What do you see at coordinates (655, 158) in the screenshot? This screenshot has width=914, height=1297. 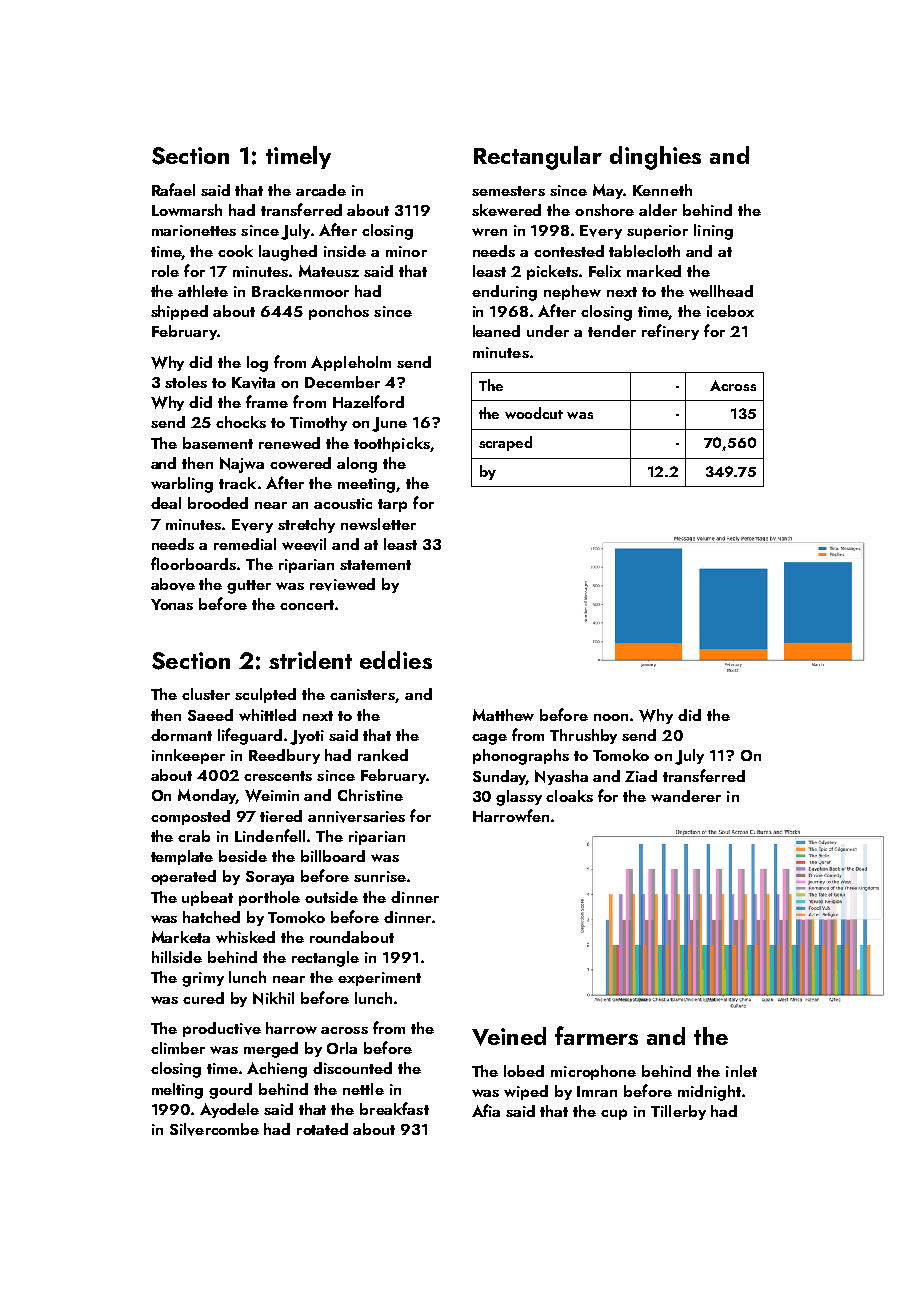 I see `dinghies` at bounding box center [655, 158].
